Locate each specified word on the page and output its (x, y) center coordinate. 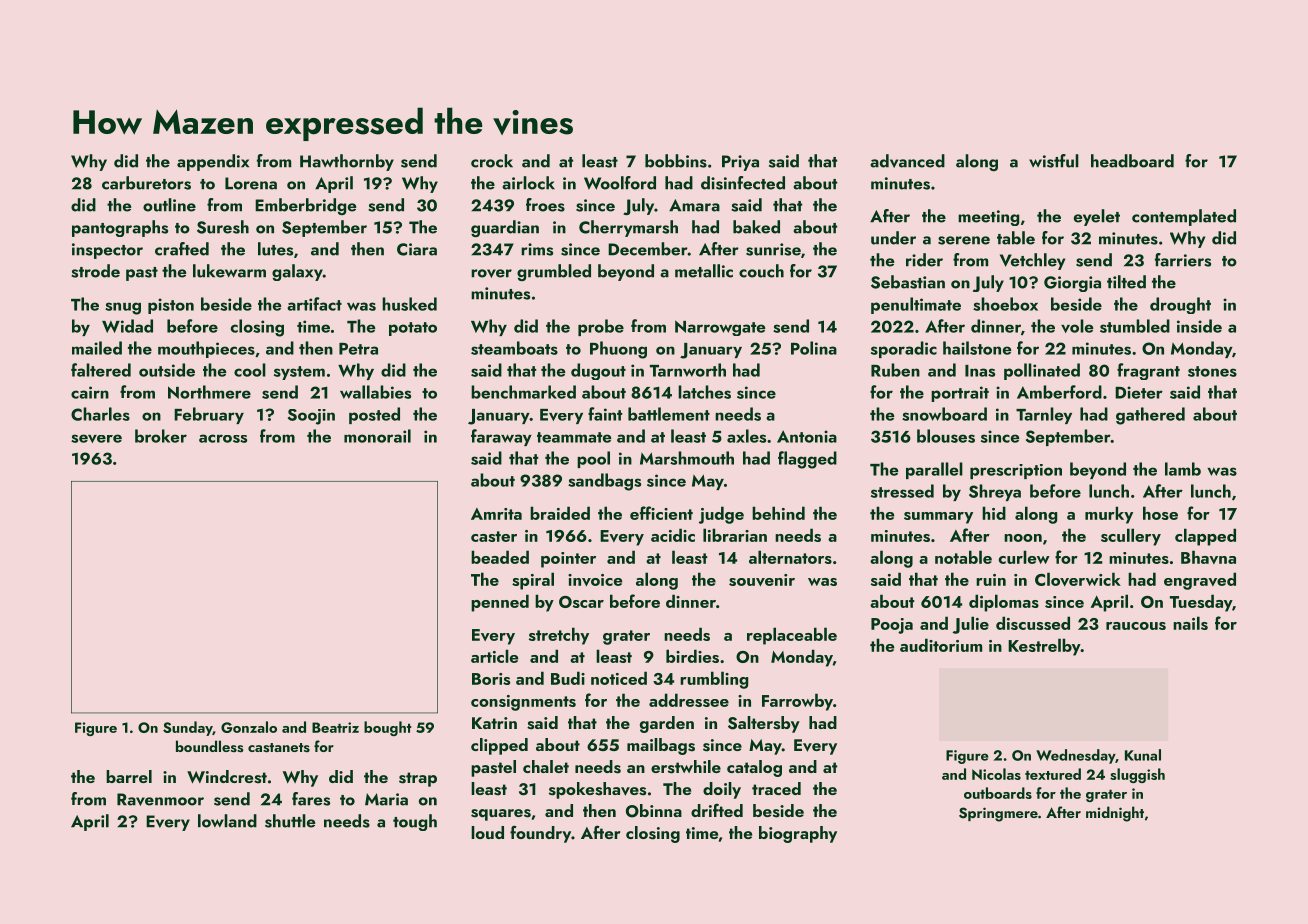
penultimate (916, 305)
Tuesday (1201, 603)
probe (601, 327)
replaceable (792, 636)
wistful (1054, 161)
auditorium (941, 645)
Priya (740, 163)
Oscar (581, 602)
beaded (500, 557)
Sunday (188, 728)
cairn (90, 392)
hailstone (977, 348)
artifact (314, 304)
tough (415, 822)
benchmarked (523, 392)
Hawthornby (347, 162)
